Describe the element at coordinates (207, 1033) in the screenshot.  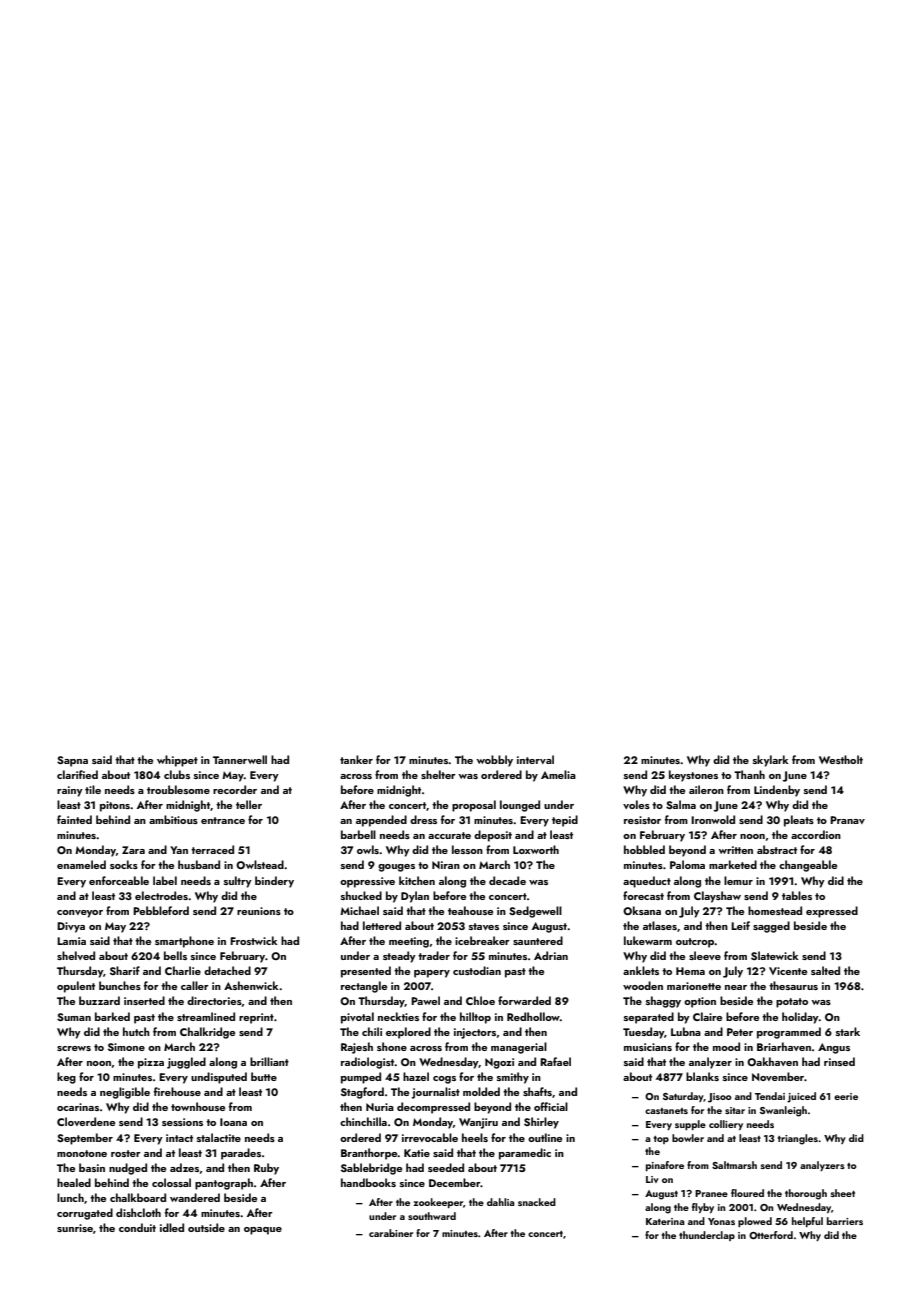
I see `Chalkridge` at that location.
